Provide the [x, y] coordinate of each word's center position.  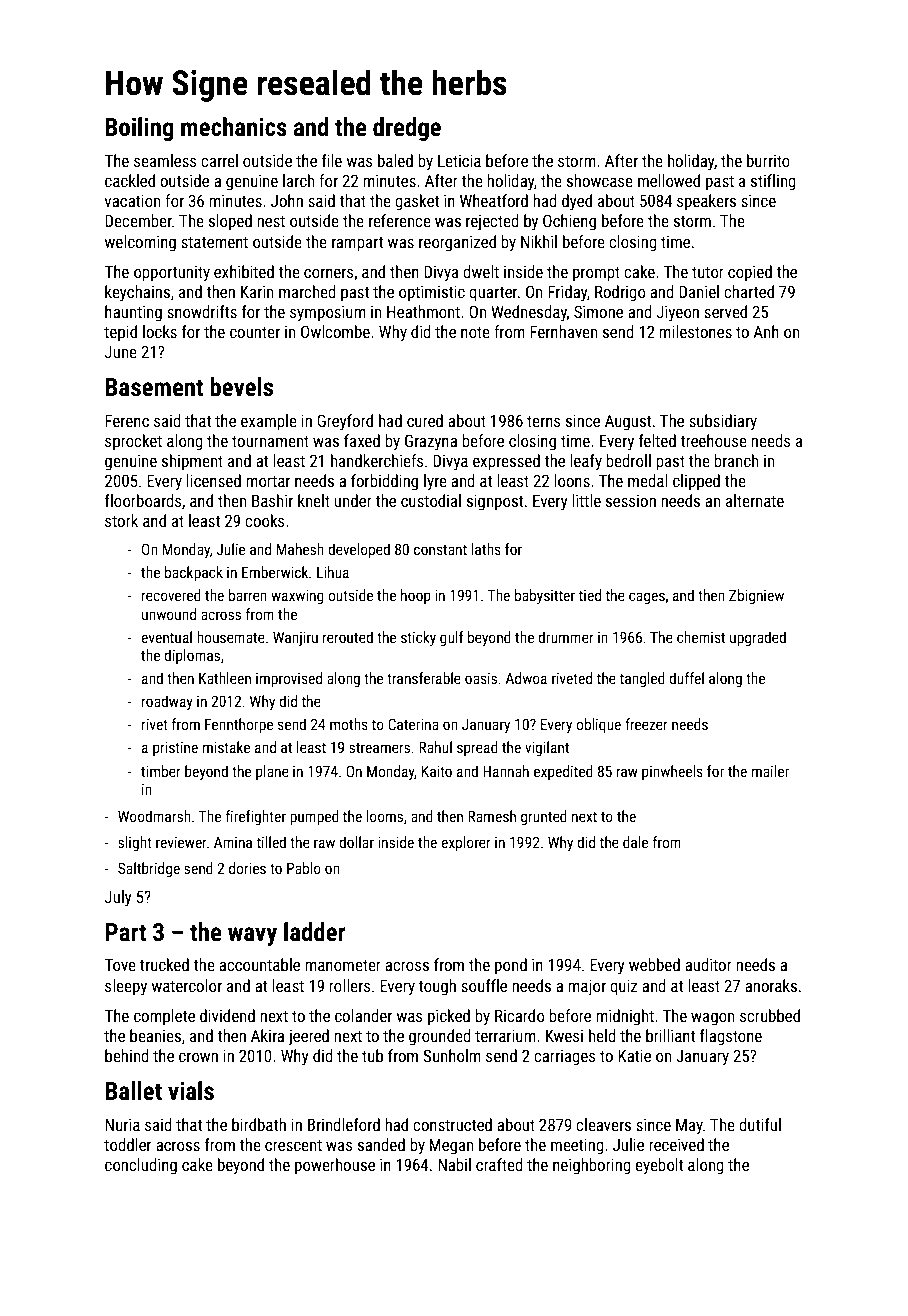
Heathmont [423, 311]
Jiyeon [678, 313]
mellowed [669, 180]
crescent [293, 1145]
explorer [466, 843]
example [269, 422]
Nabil [454, 1164]
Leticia [459, 160]
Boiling [139, 129]
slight [135, 843]
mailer [770, 771]
